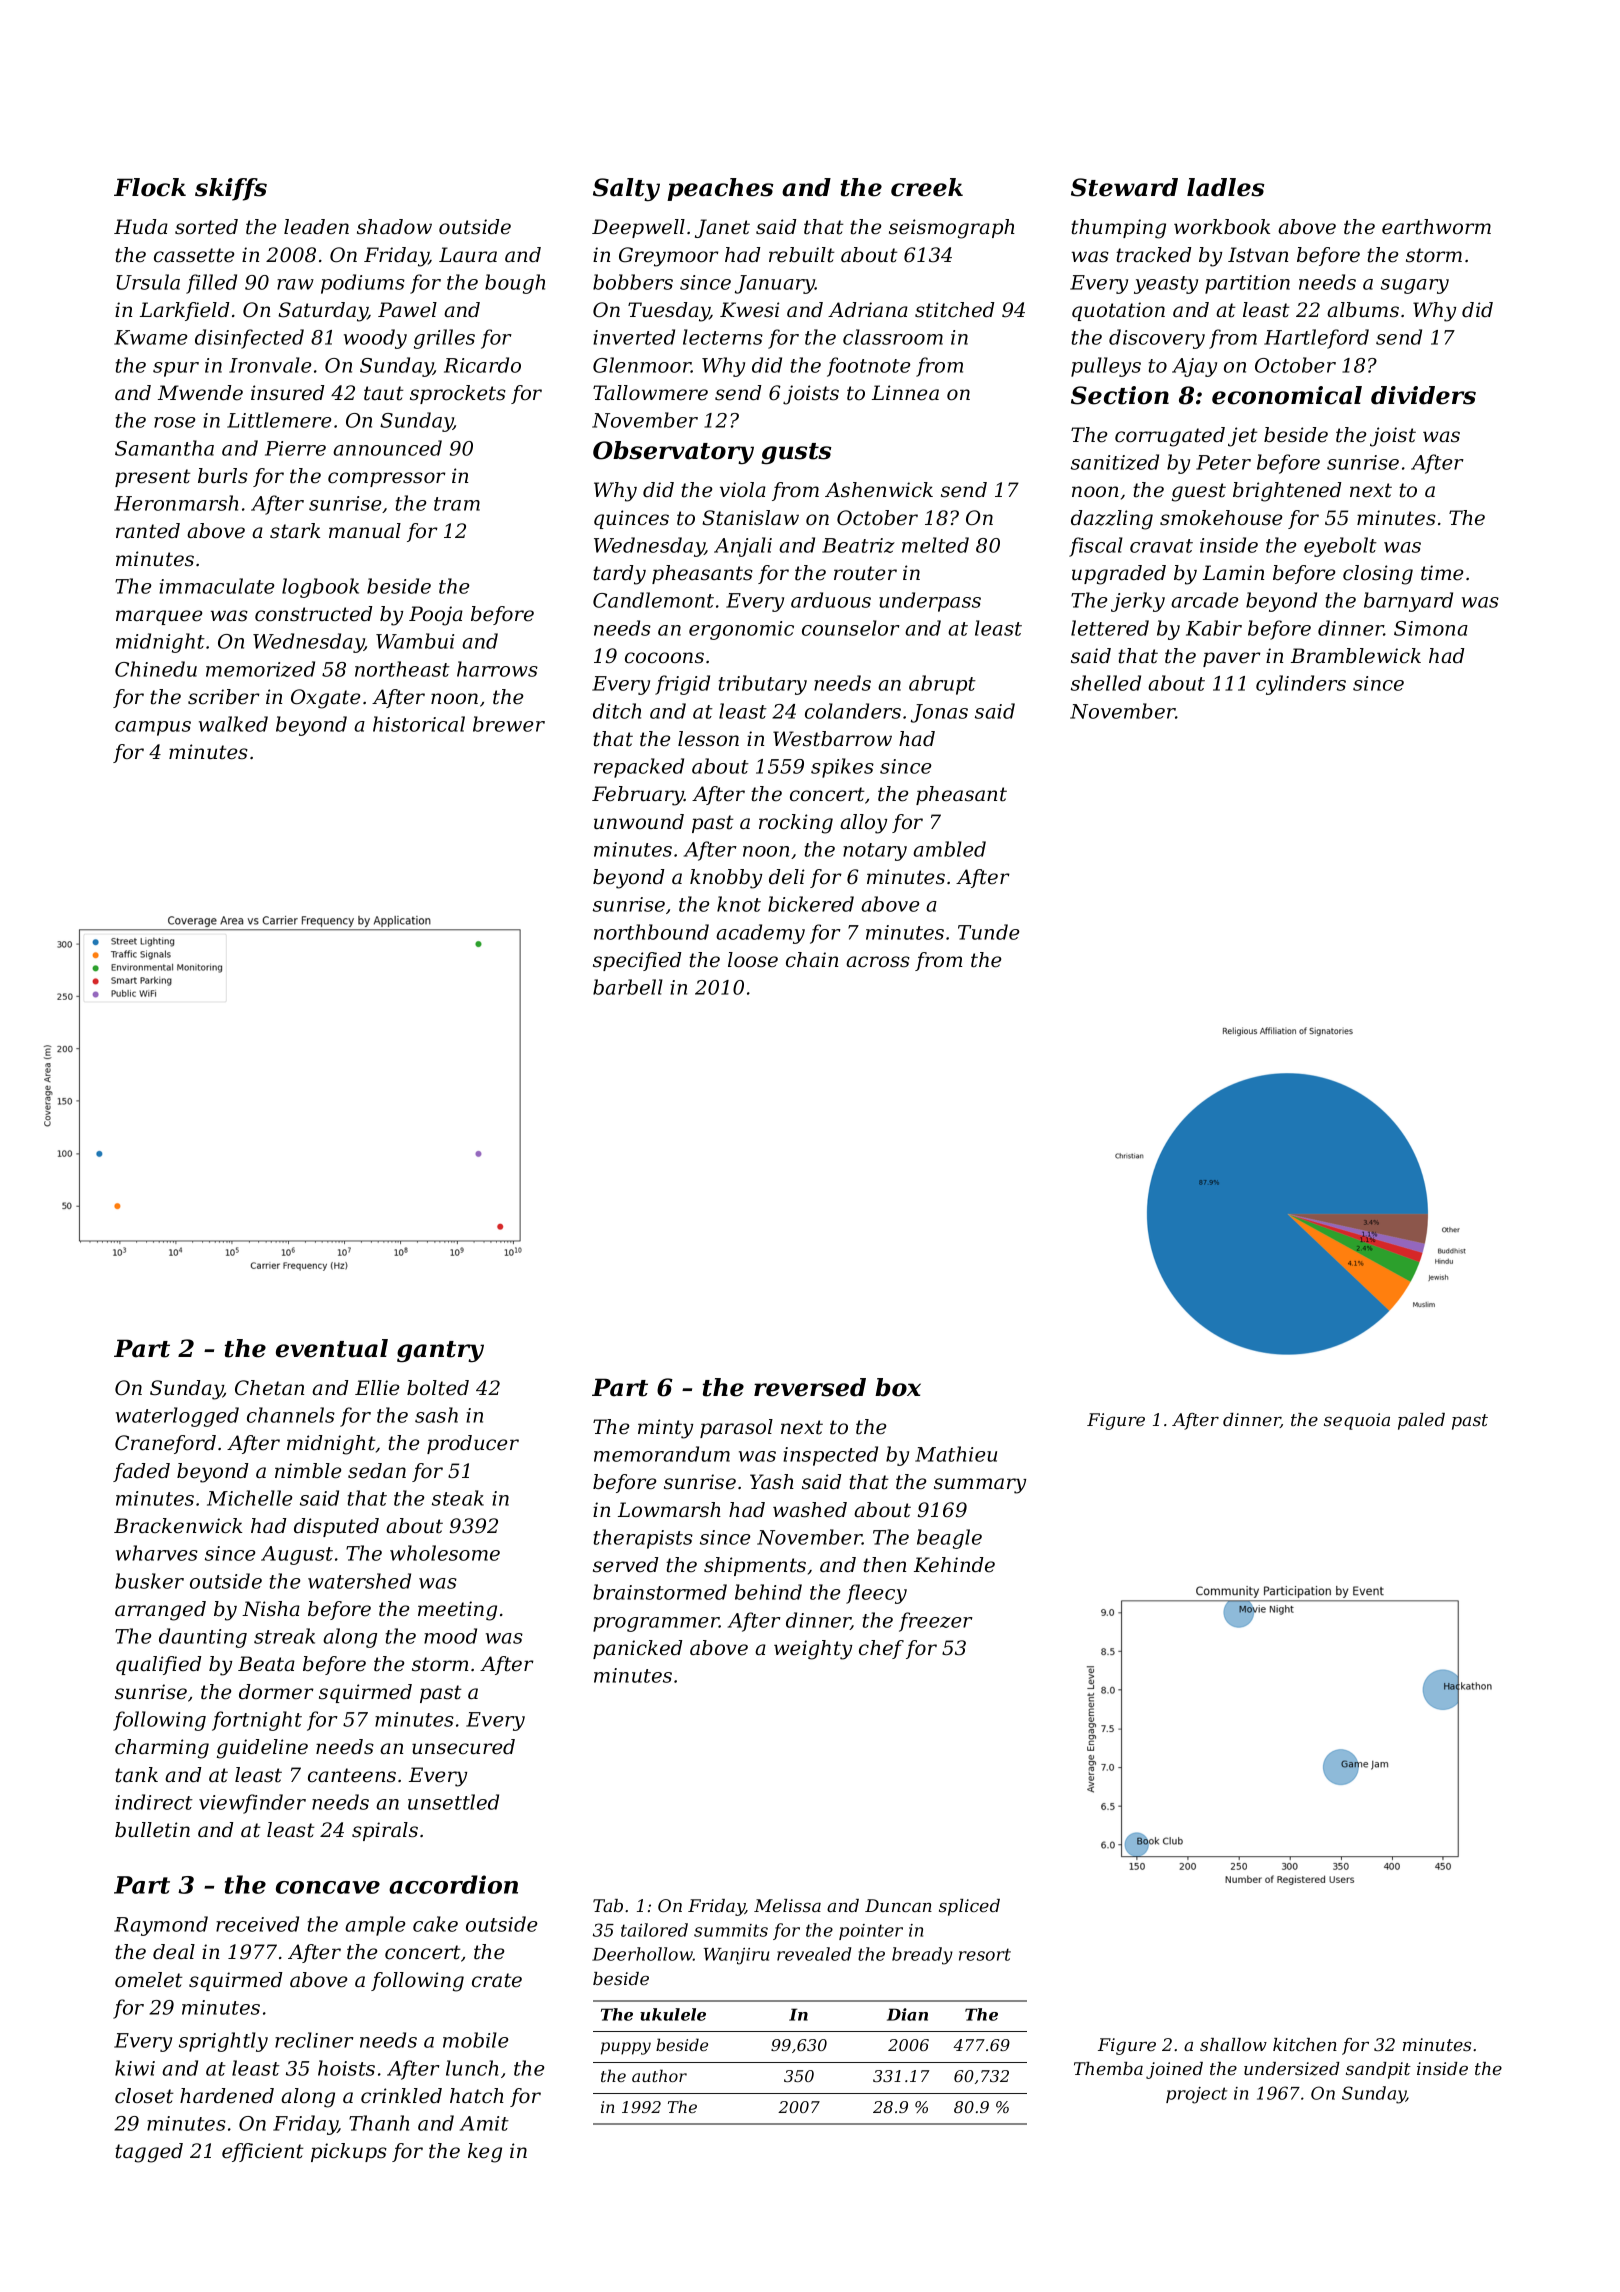  Describe the element at coordinates (1232, 659) in the screenshot. I see `paver` at that location.
